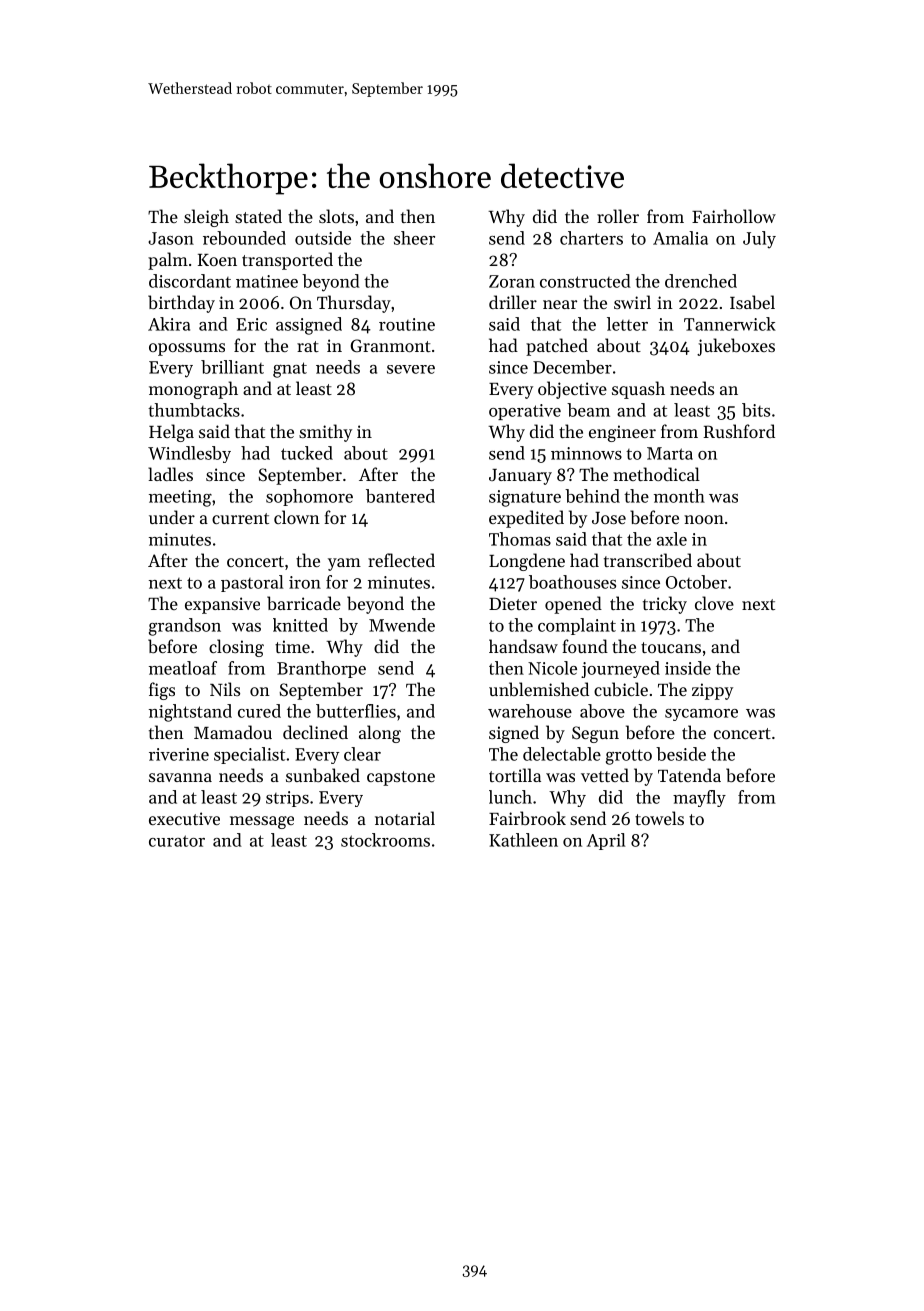 This screenshot has height=1311, width=924. What do you see at coordinates (400, 496) in the screenshot?
I see `bantered` at bounding box center [400, 496].
